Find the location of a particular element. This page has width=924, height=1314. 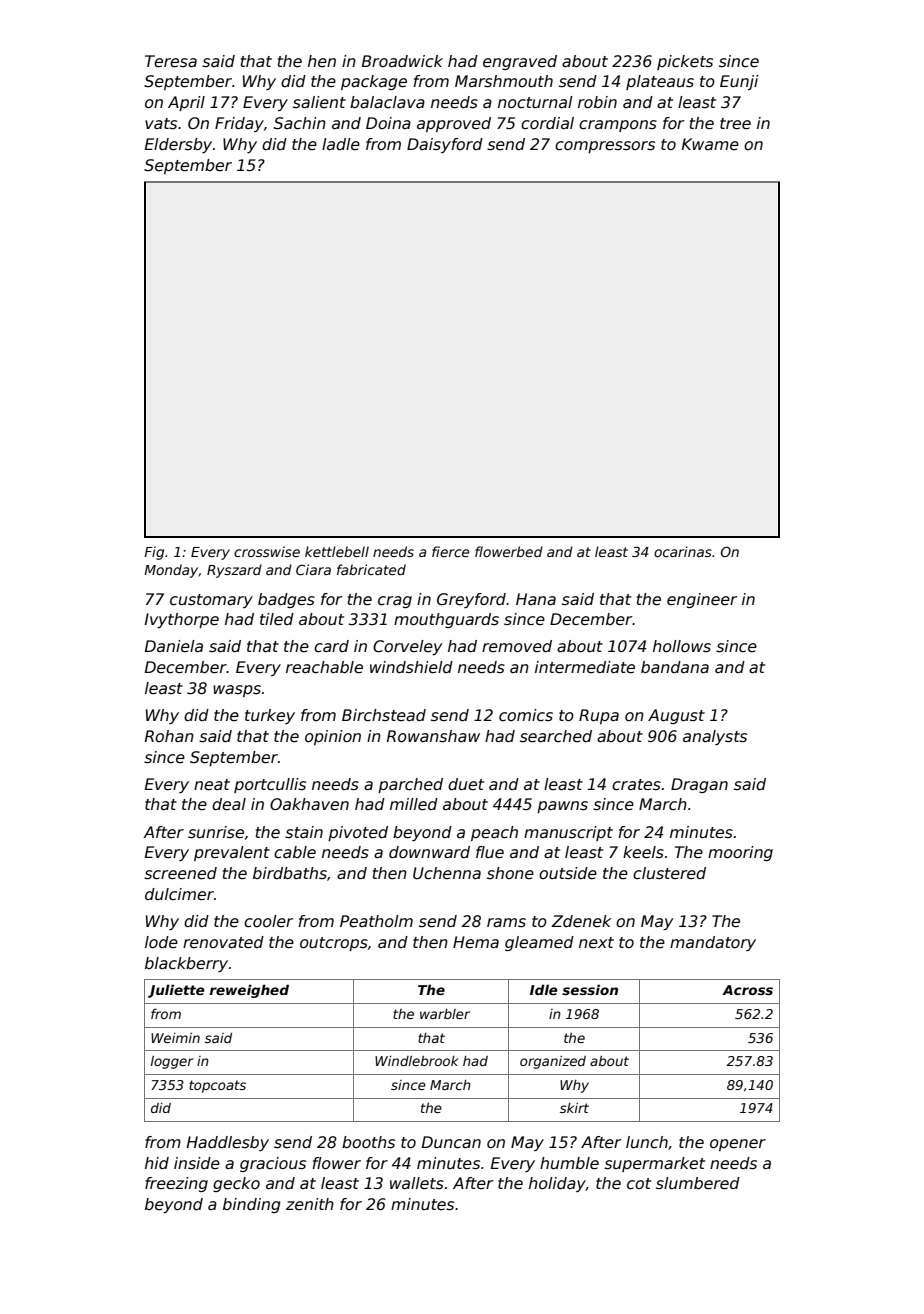

crosswise is located at coordinates (267, 551).
